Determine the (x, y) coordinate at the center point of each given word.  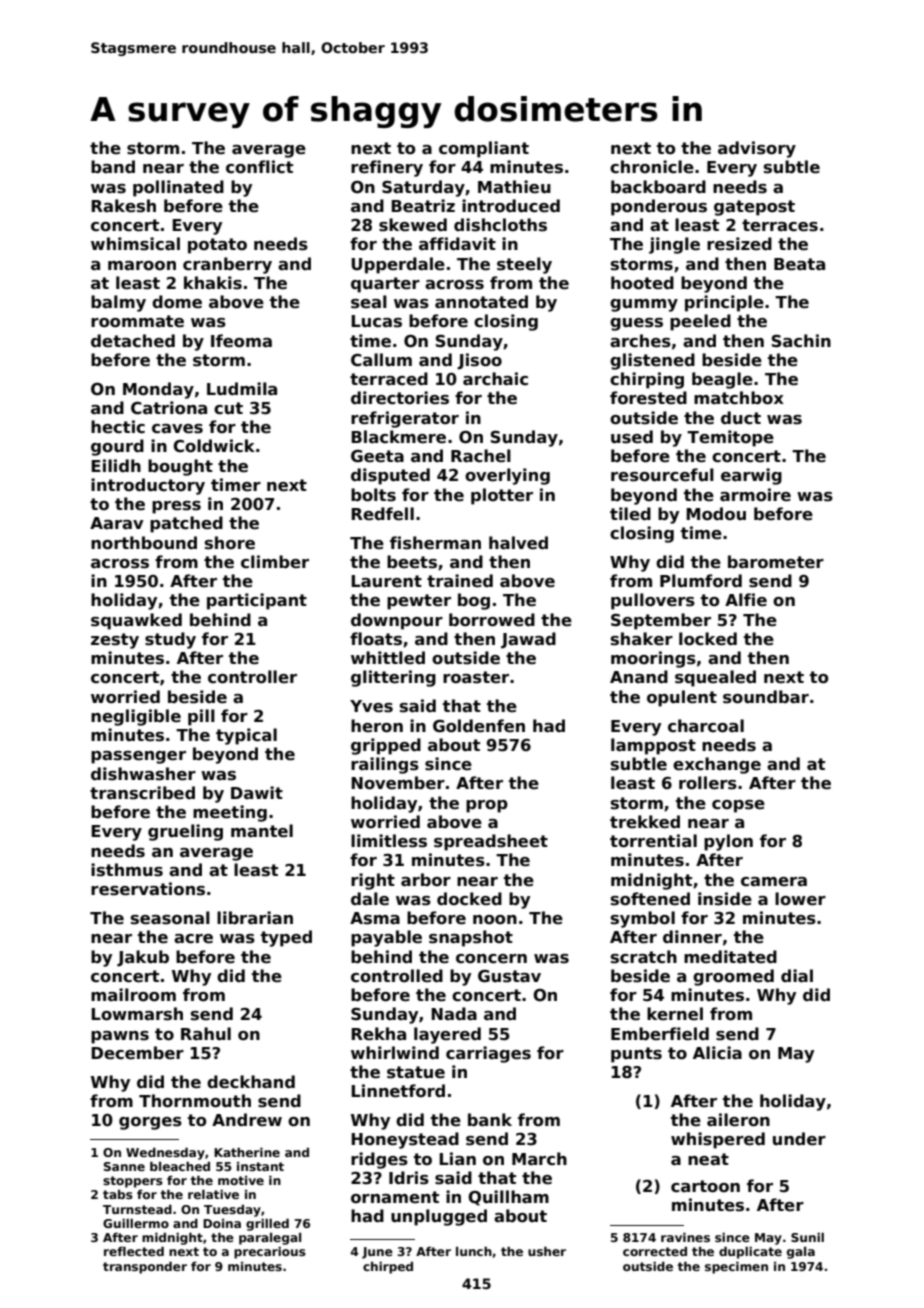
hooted (642, 283)
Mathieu (514, 187)
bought (180, 467)
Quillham (508, 1198)
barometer (776, 562)
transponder (145, 1267)
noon (495, 920)
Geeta (377, 456)
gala (801, 1253)
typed (286, 938)
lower (800, 899)
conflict (259, 167)
